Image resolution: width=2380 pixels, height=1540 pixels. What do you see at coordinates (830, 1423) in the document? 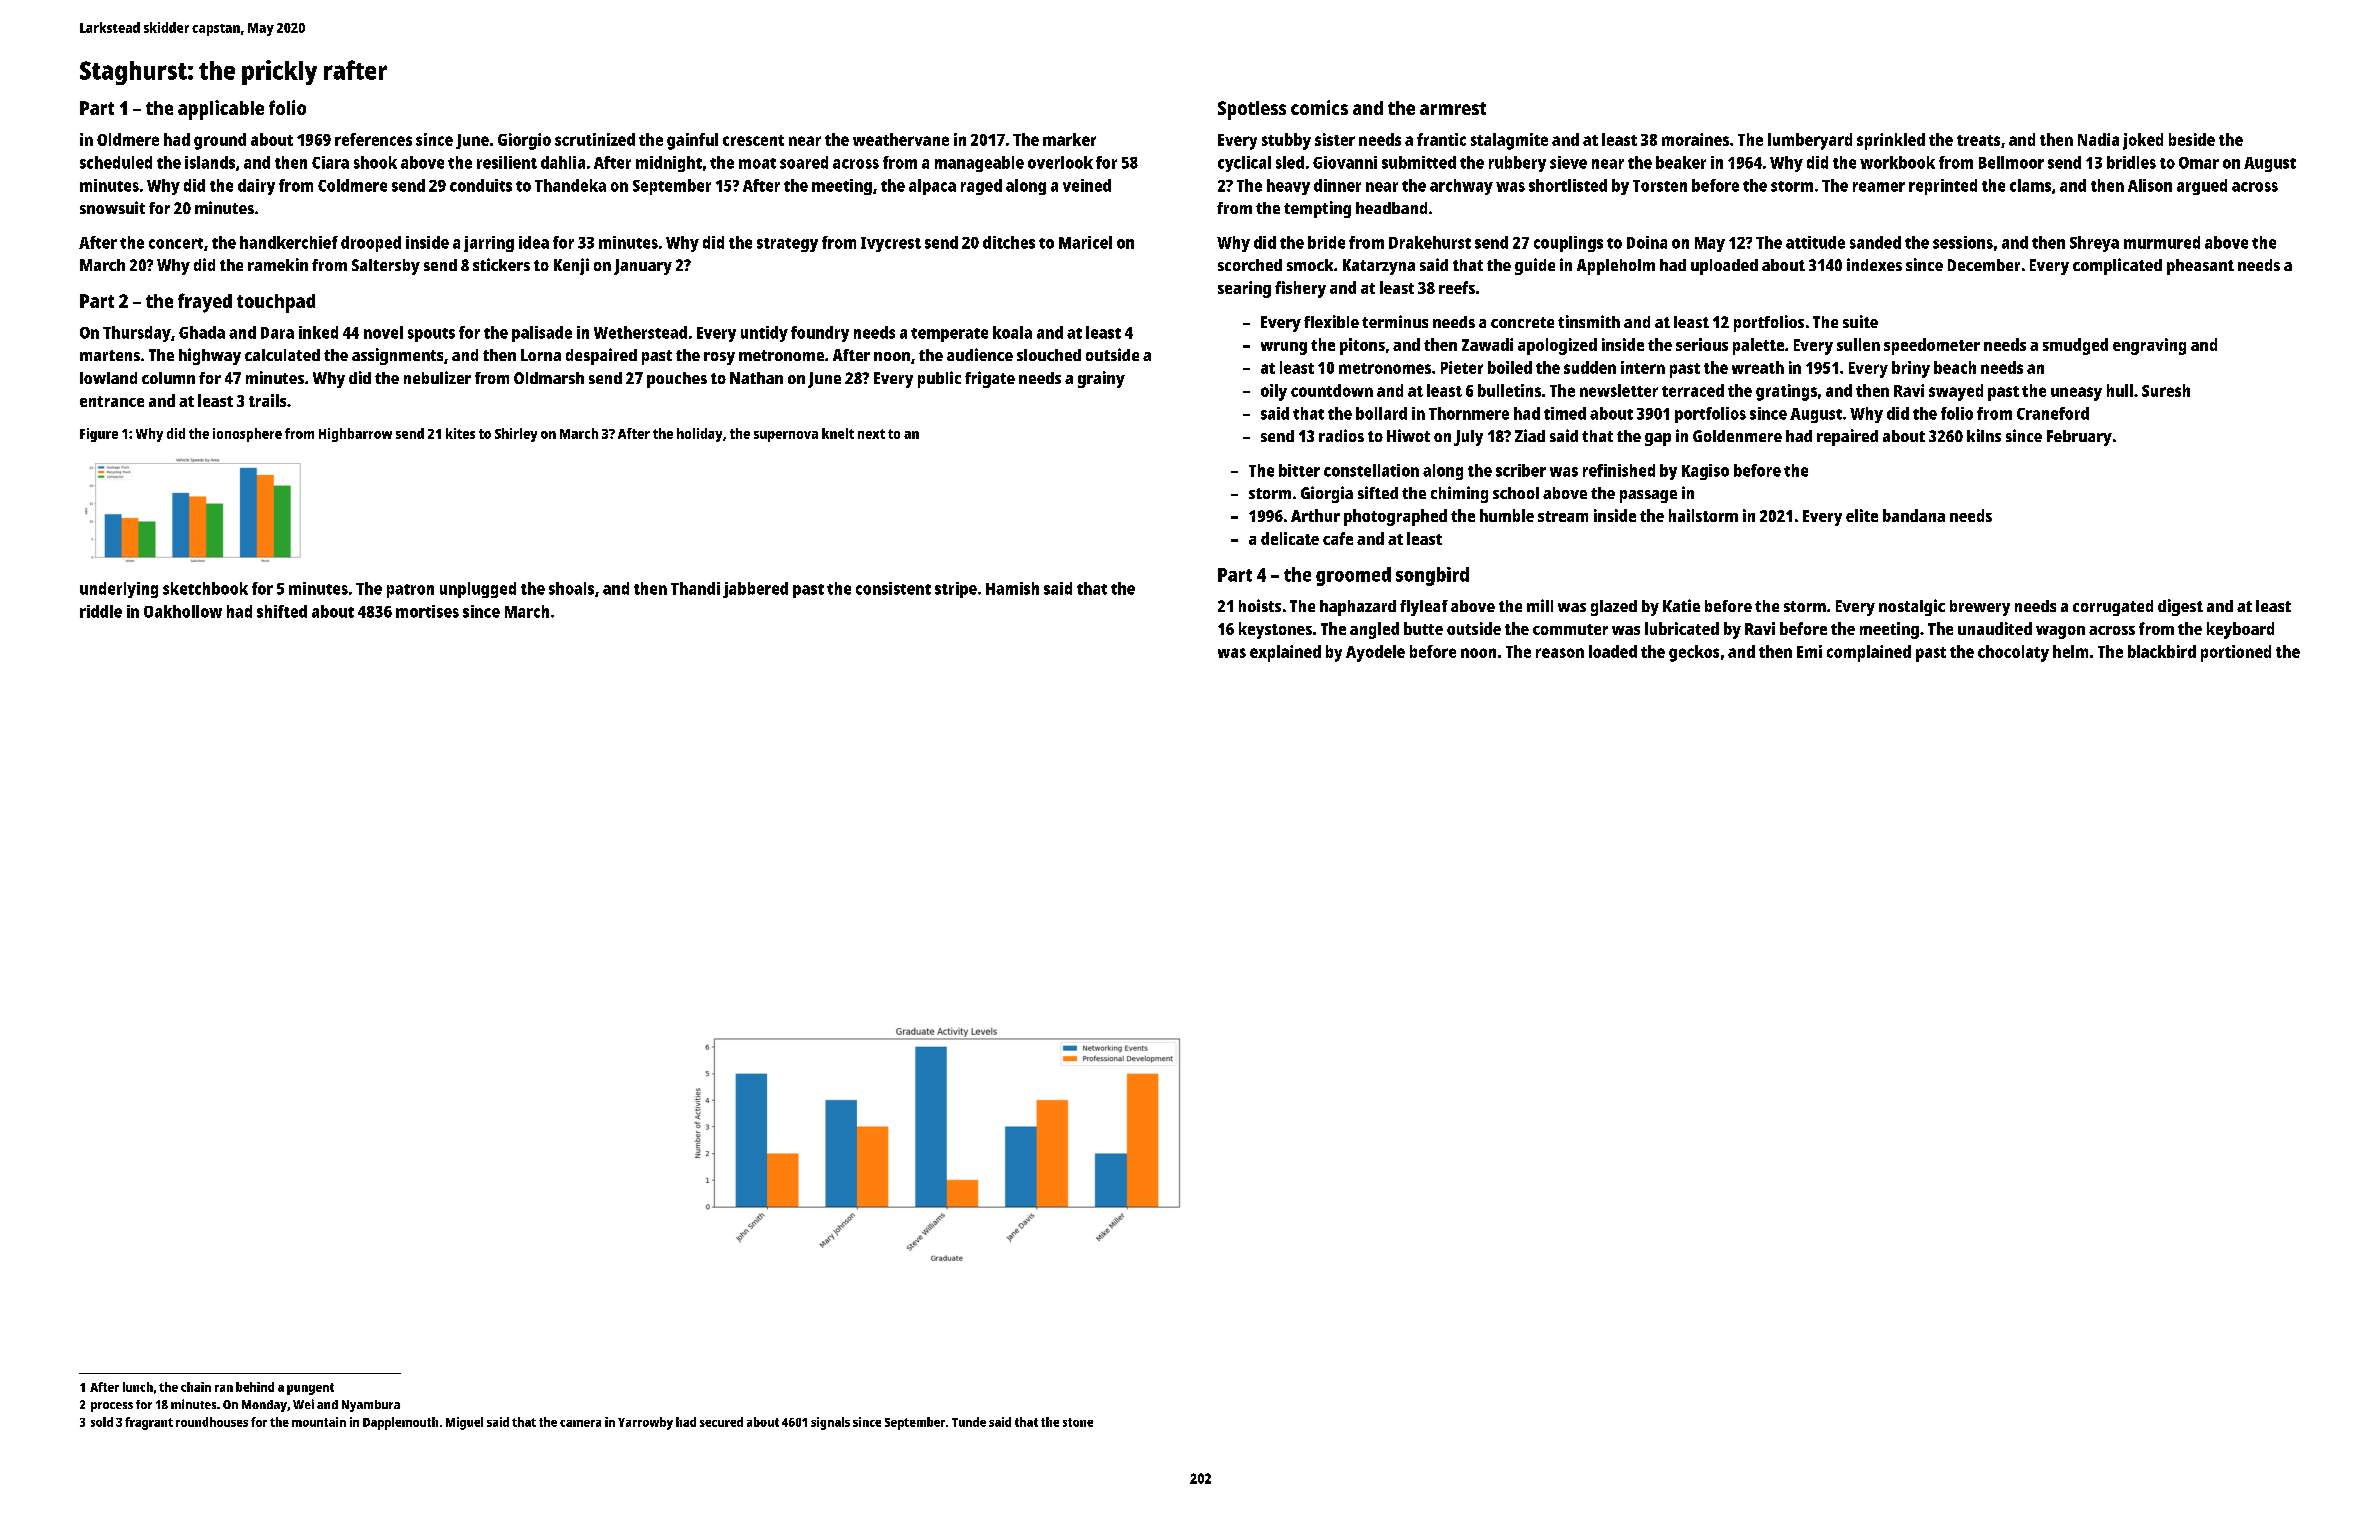
I see `signals` at bounding box center [830, 1423].
